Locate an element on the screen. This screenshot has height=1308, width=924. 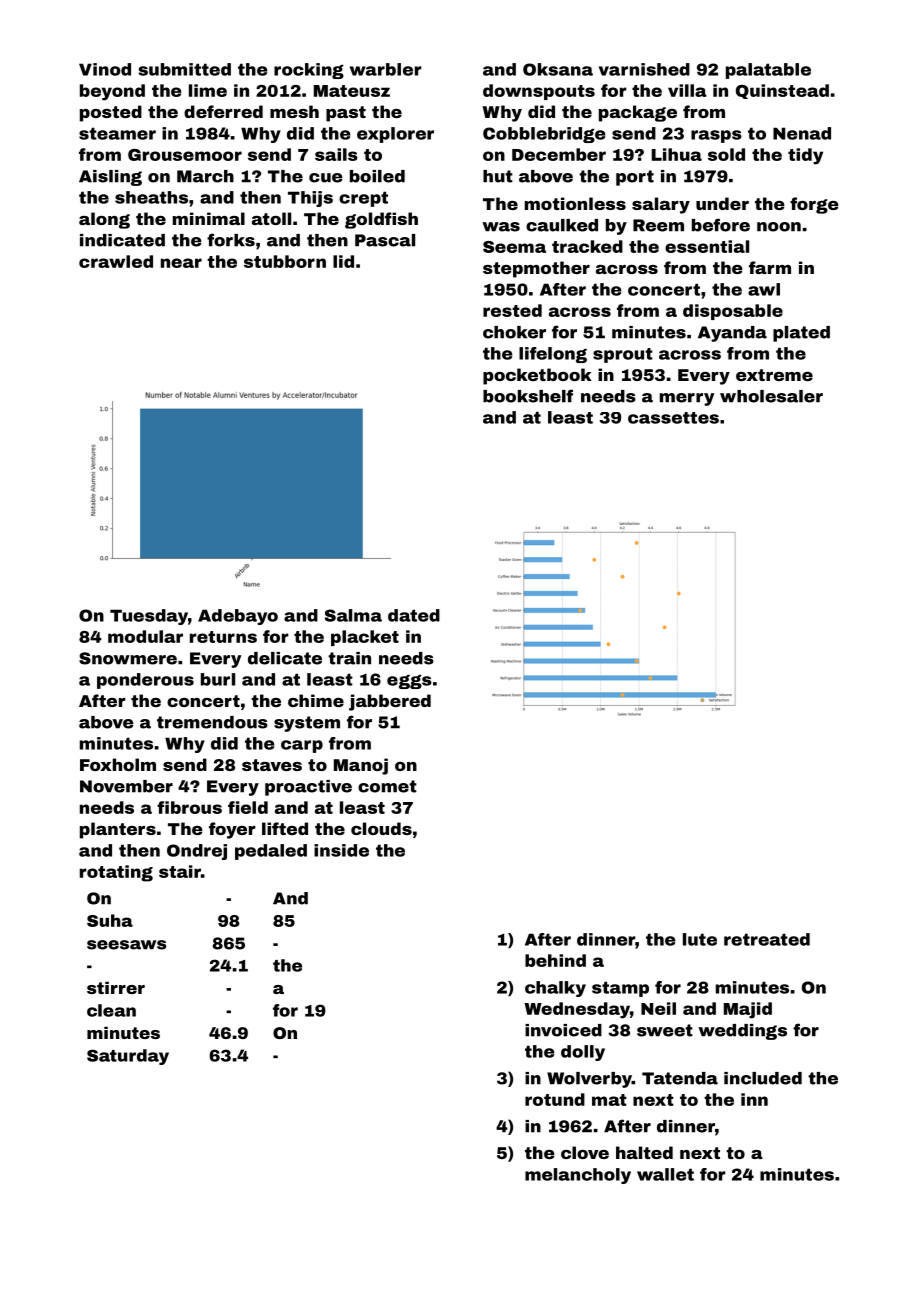
sweet is located at coordinates (665, 1030).
